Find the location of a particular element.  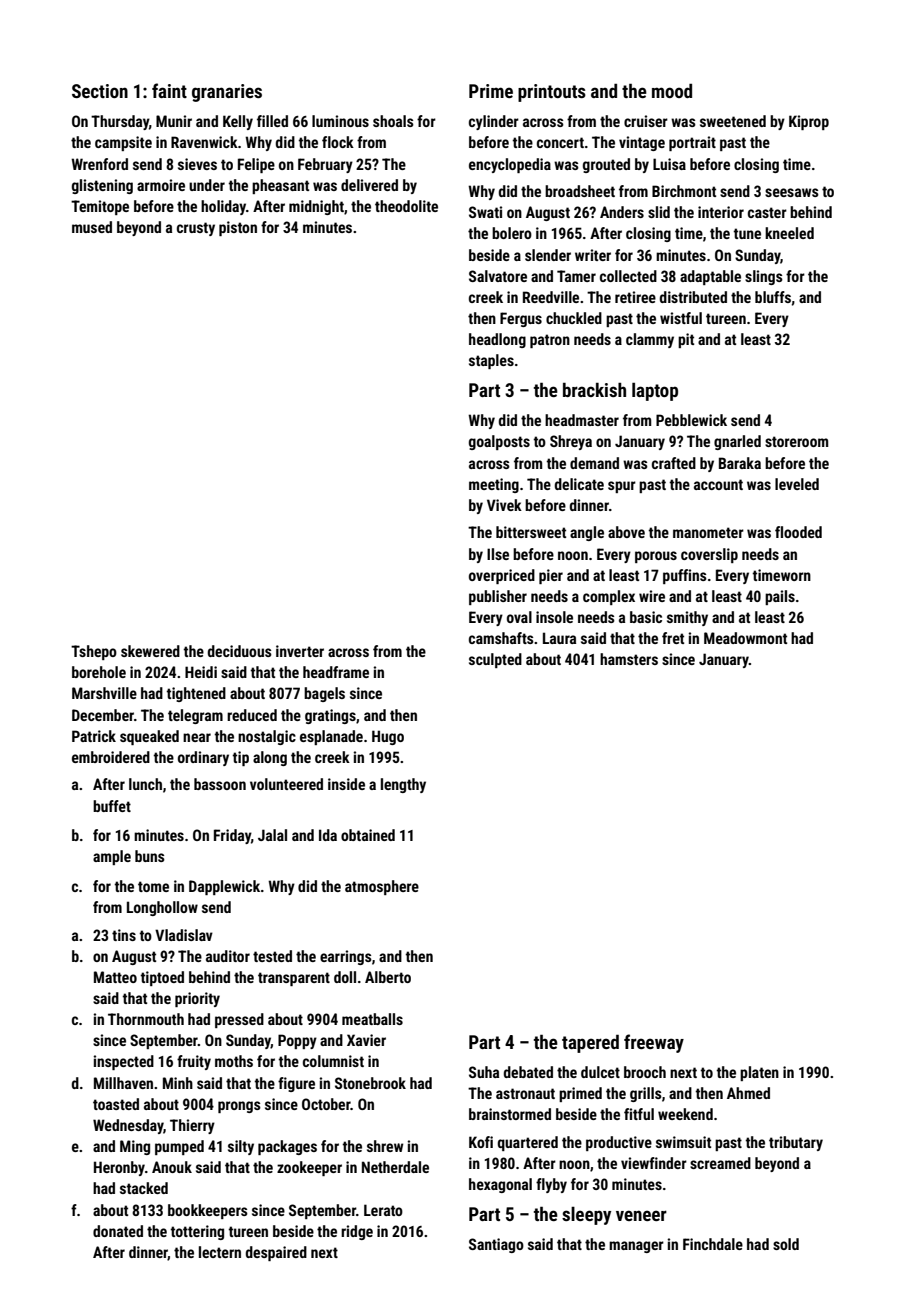

Tshepo is located at coordinates (94, 652).
